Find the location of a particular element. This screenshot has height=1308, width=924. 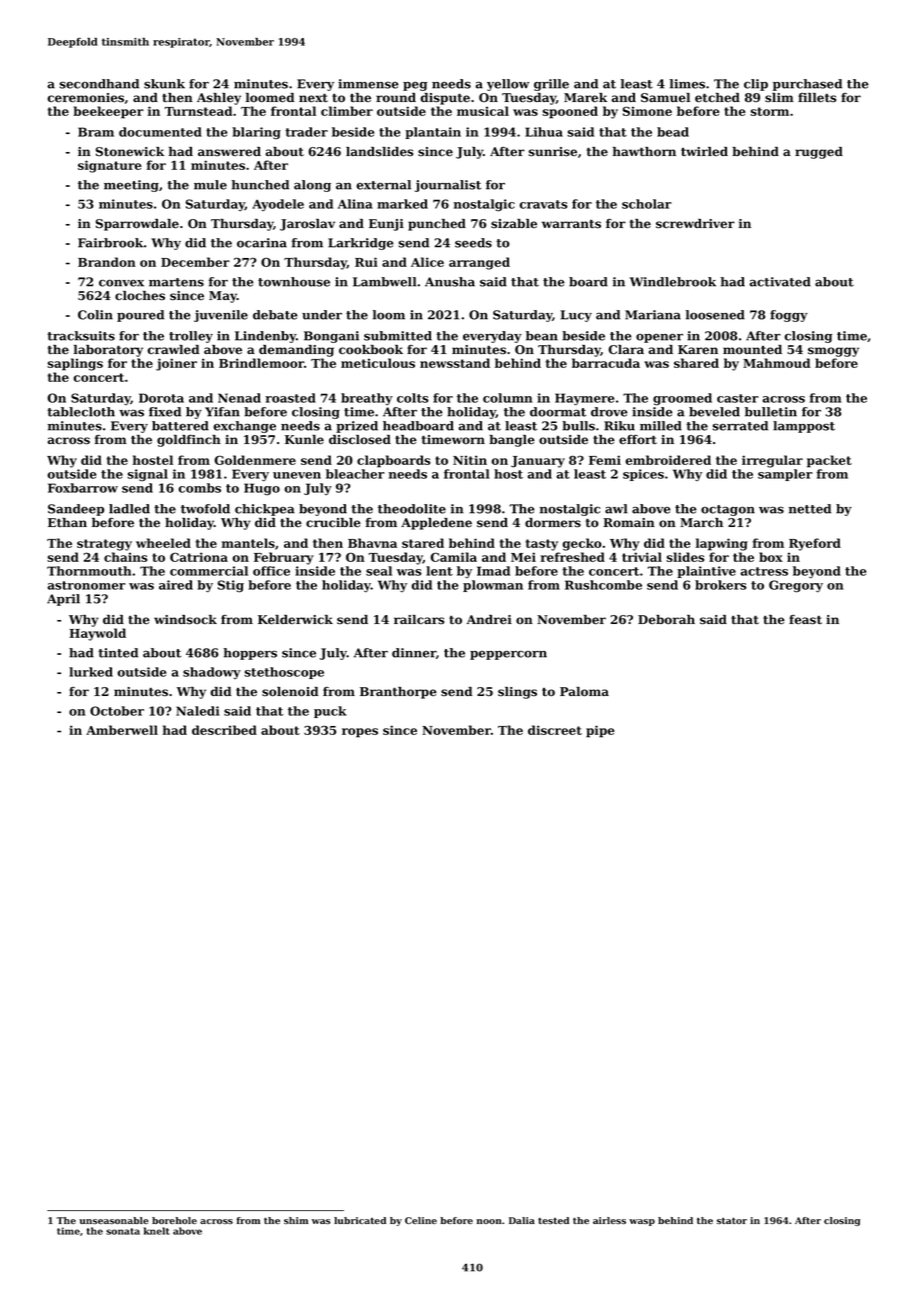

Ethan is located at coordinates (67, 522).
